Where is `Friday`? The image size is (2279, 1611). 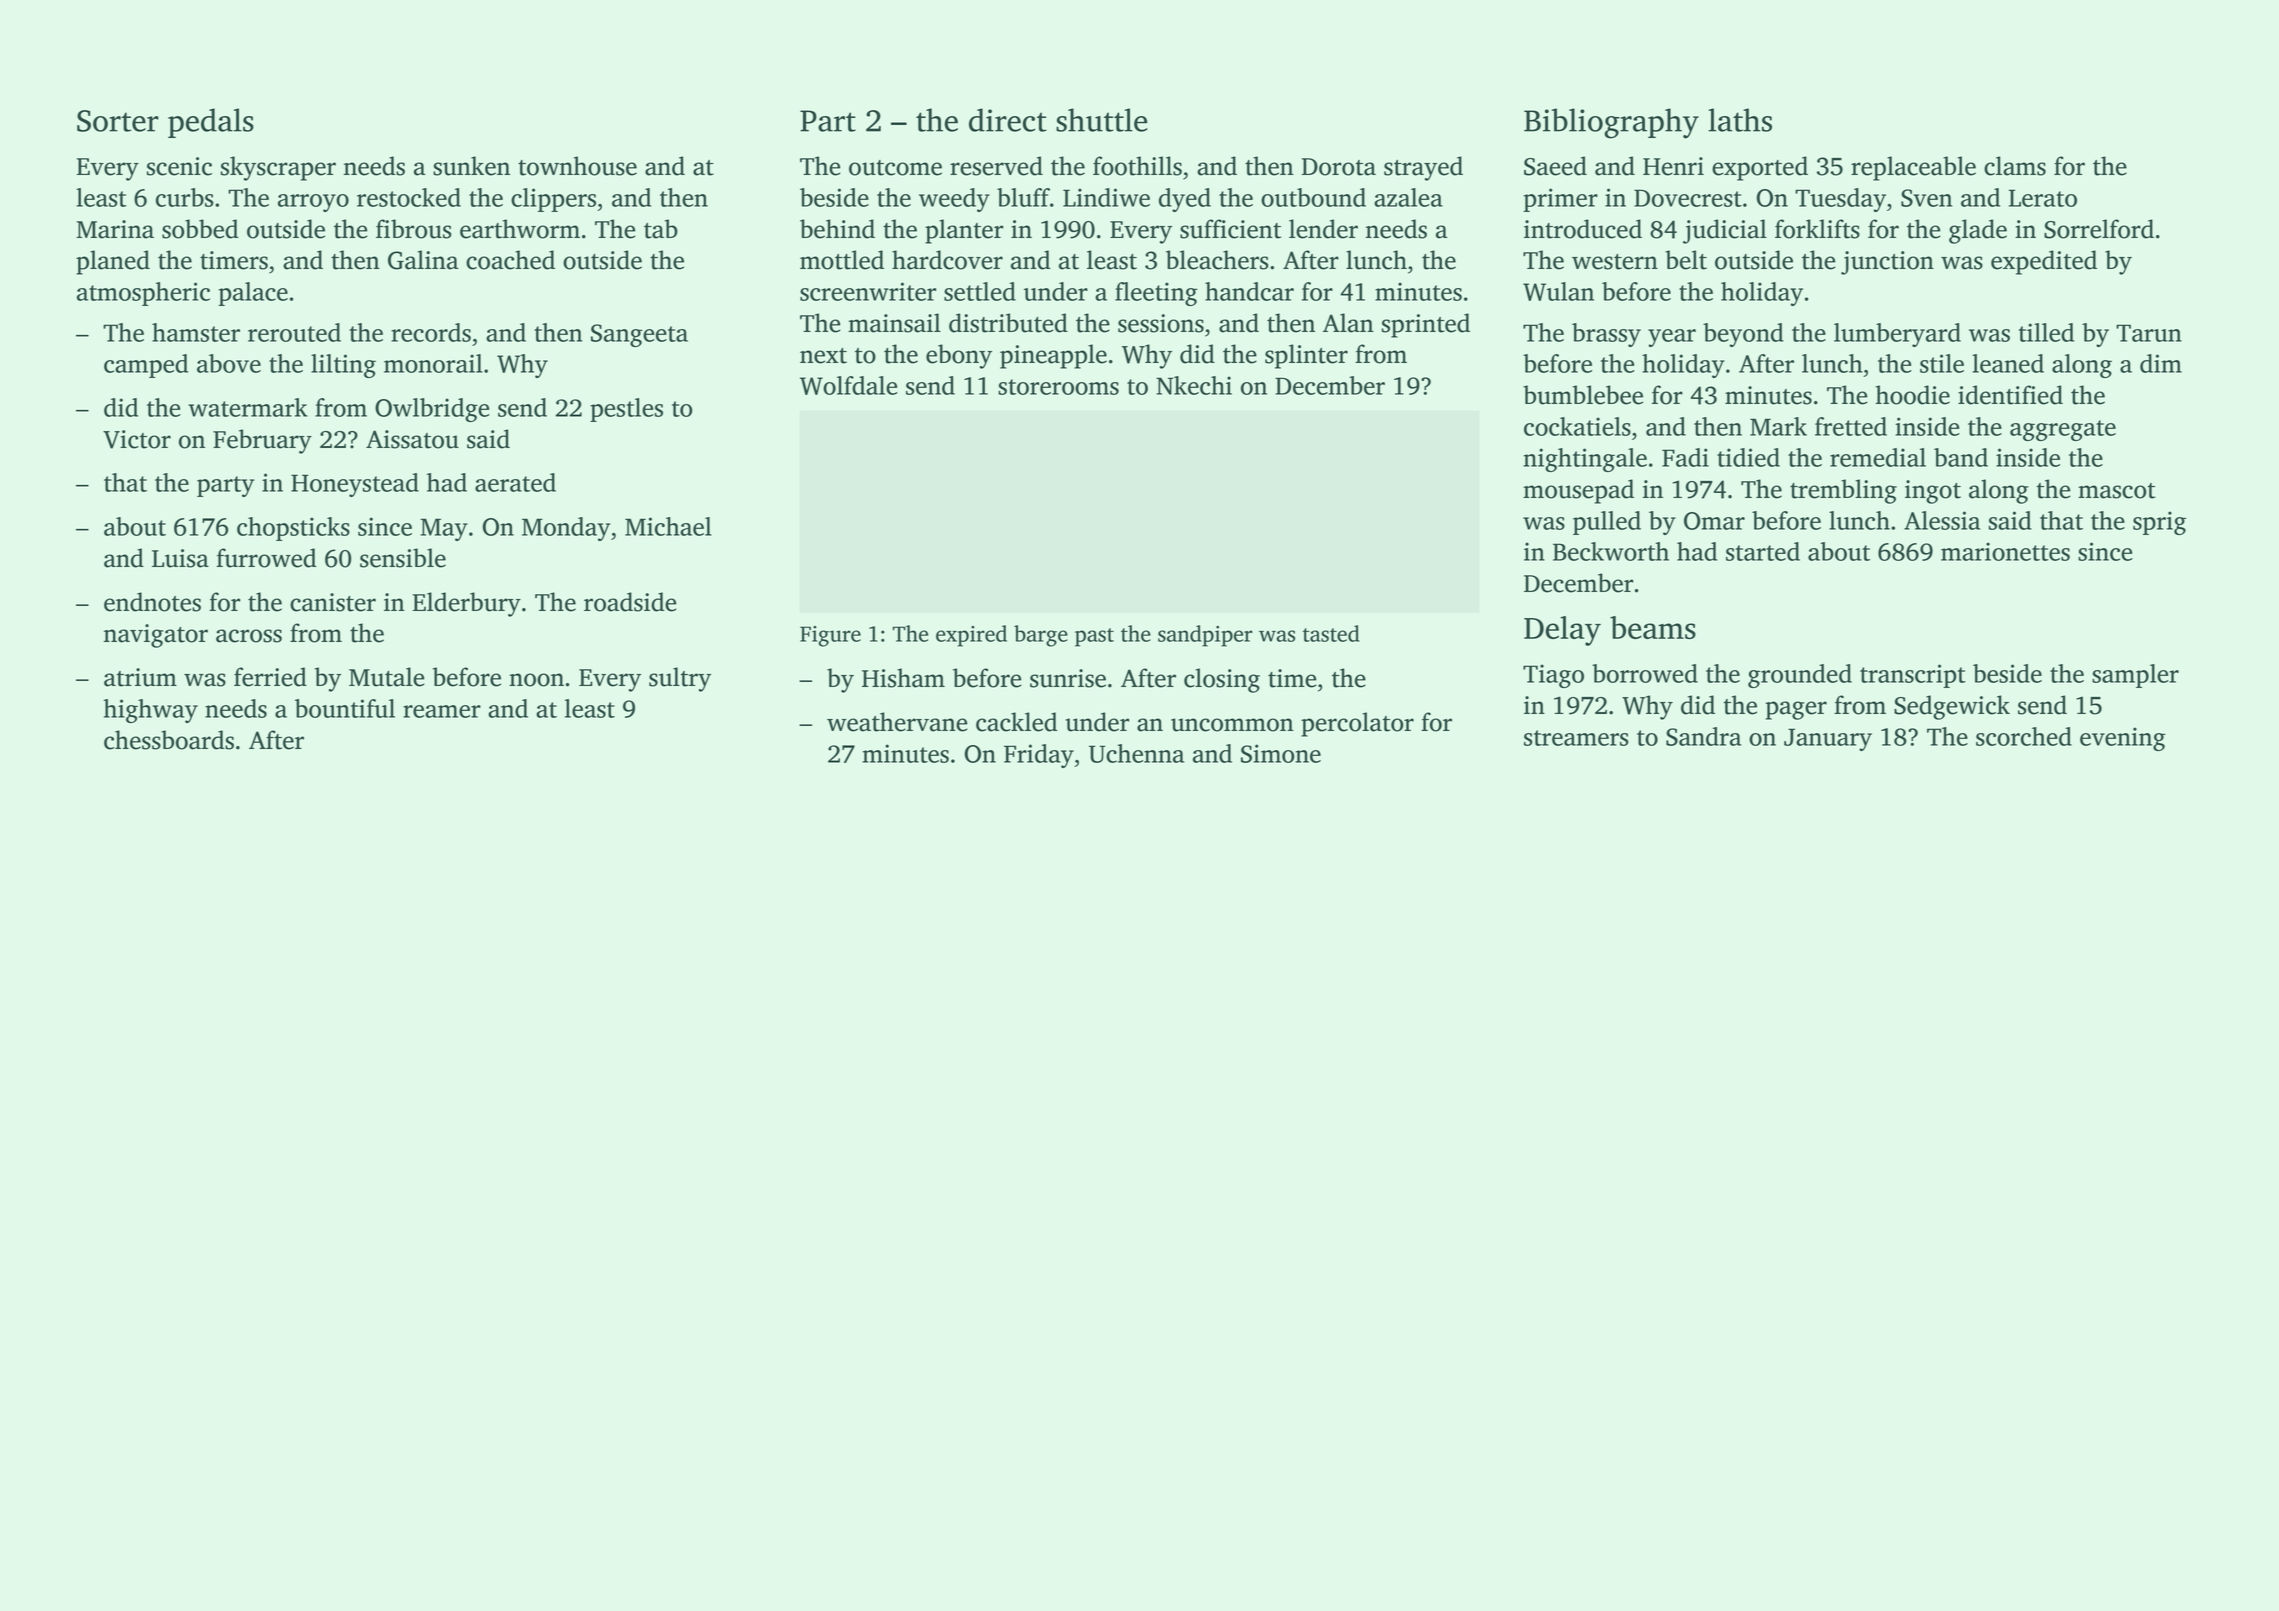 Friday is located at coordinates (1039, 756).
